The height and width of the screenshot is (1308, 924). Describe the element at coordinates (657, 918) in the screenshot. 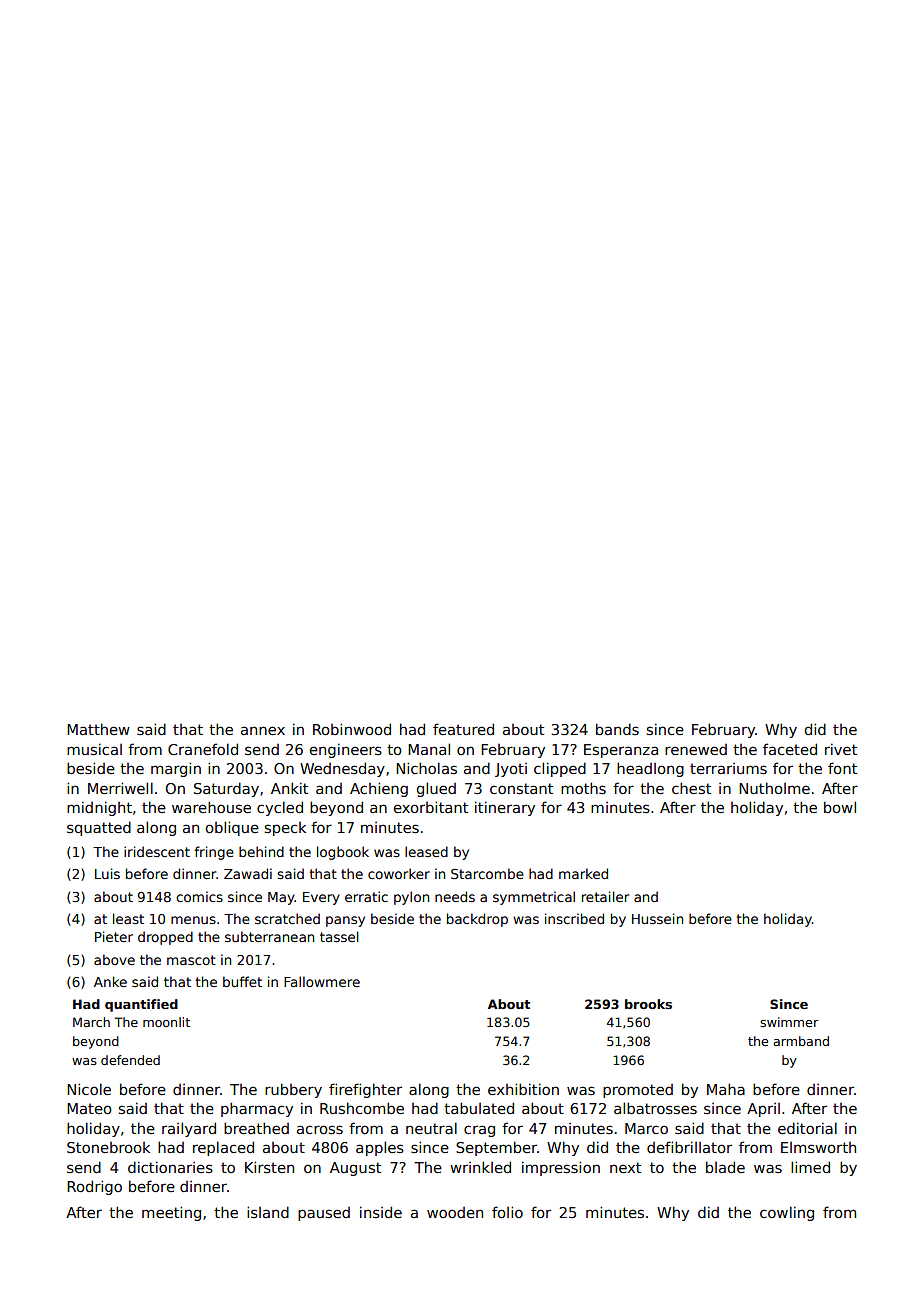

I see `Hussein` at that location.
